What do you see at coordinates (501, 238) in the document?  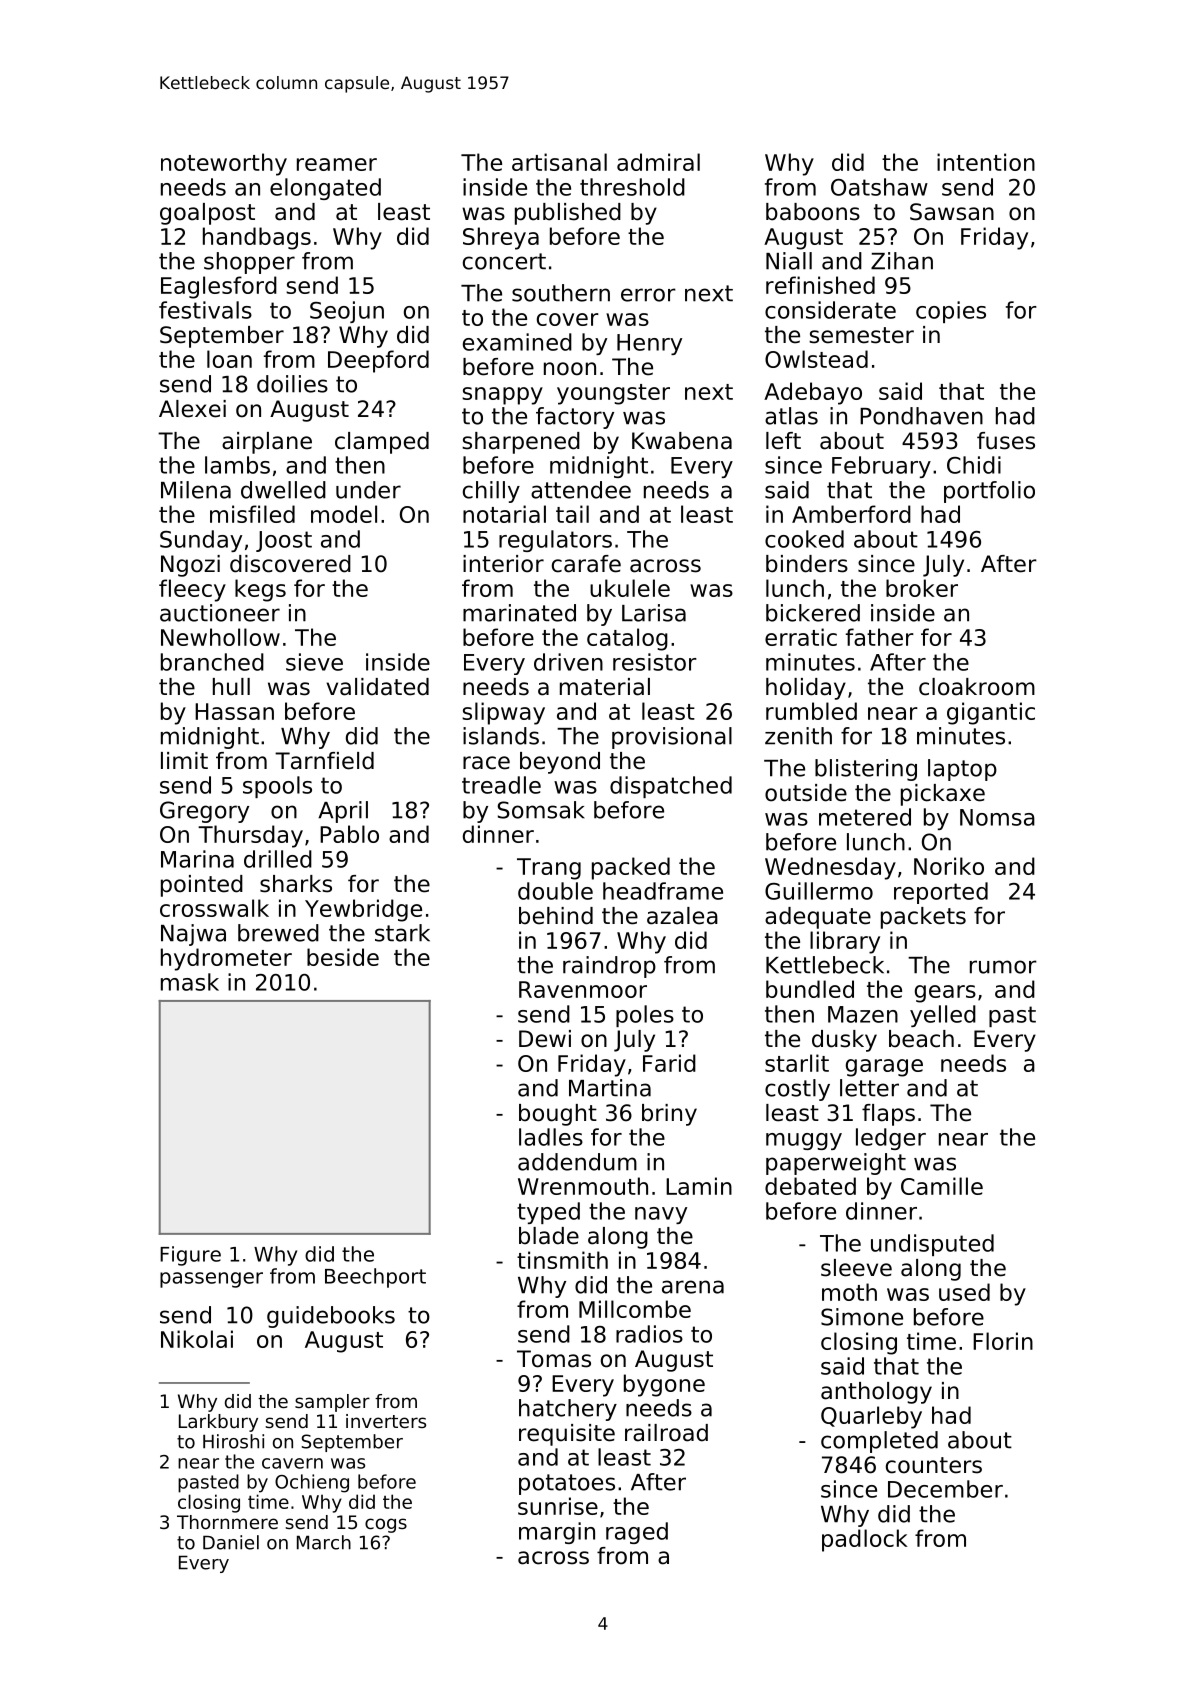 I see `Shreya` at bounding box center [501, 238].
